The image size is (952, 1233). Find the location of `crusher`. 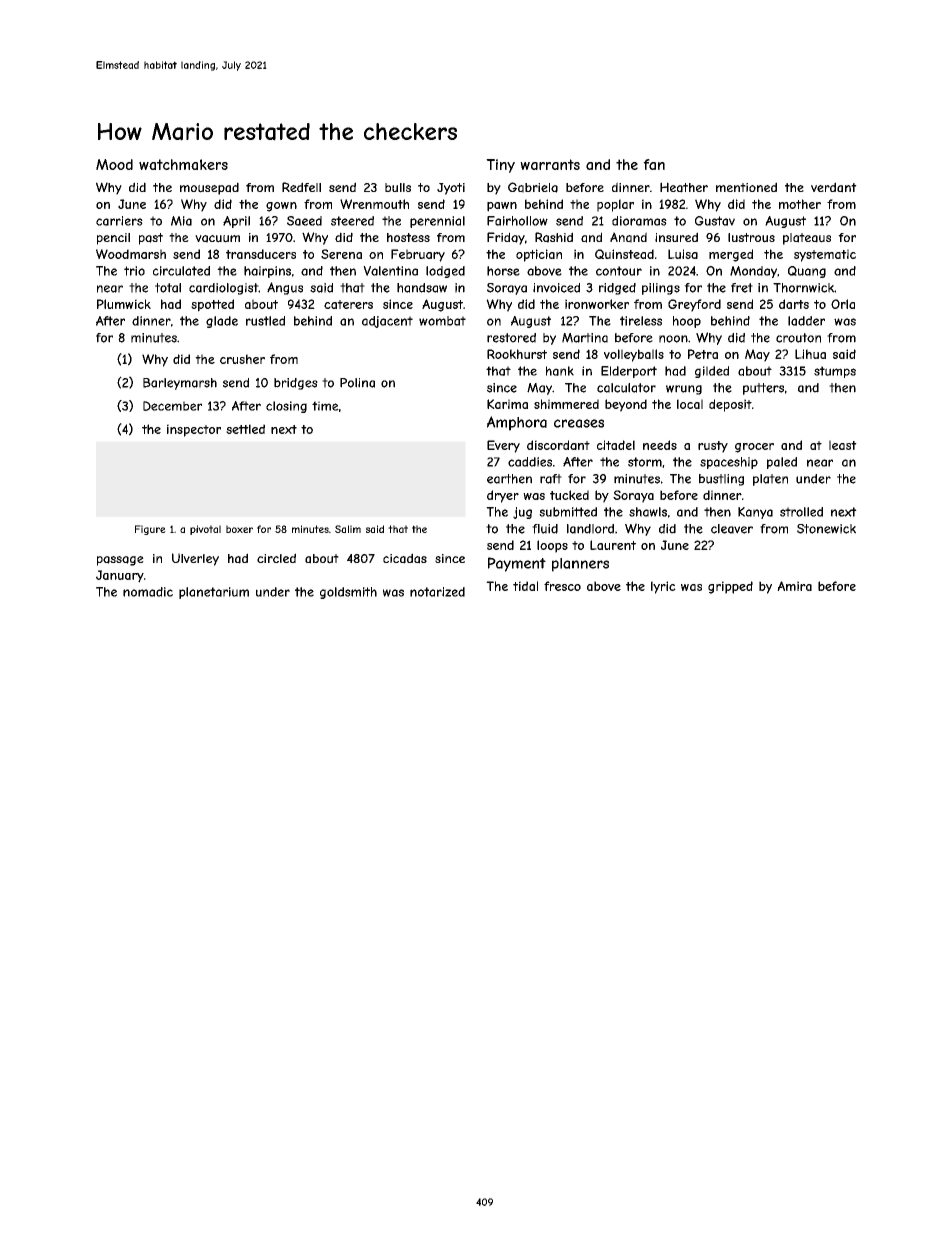

crusher is located at coordinates (242, 359).
